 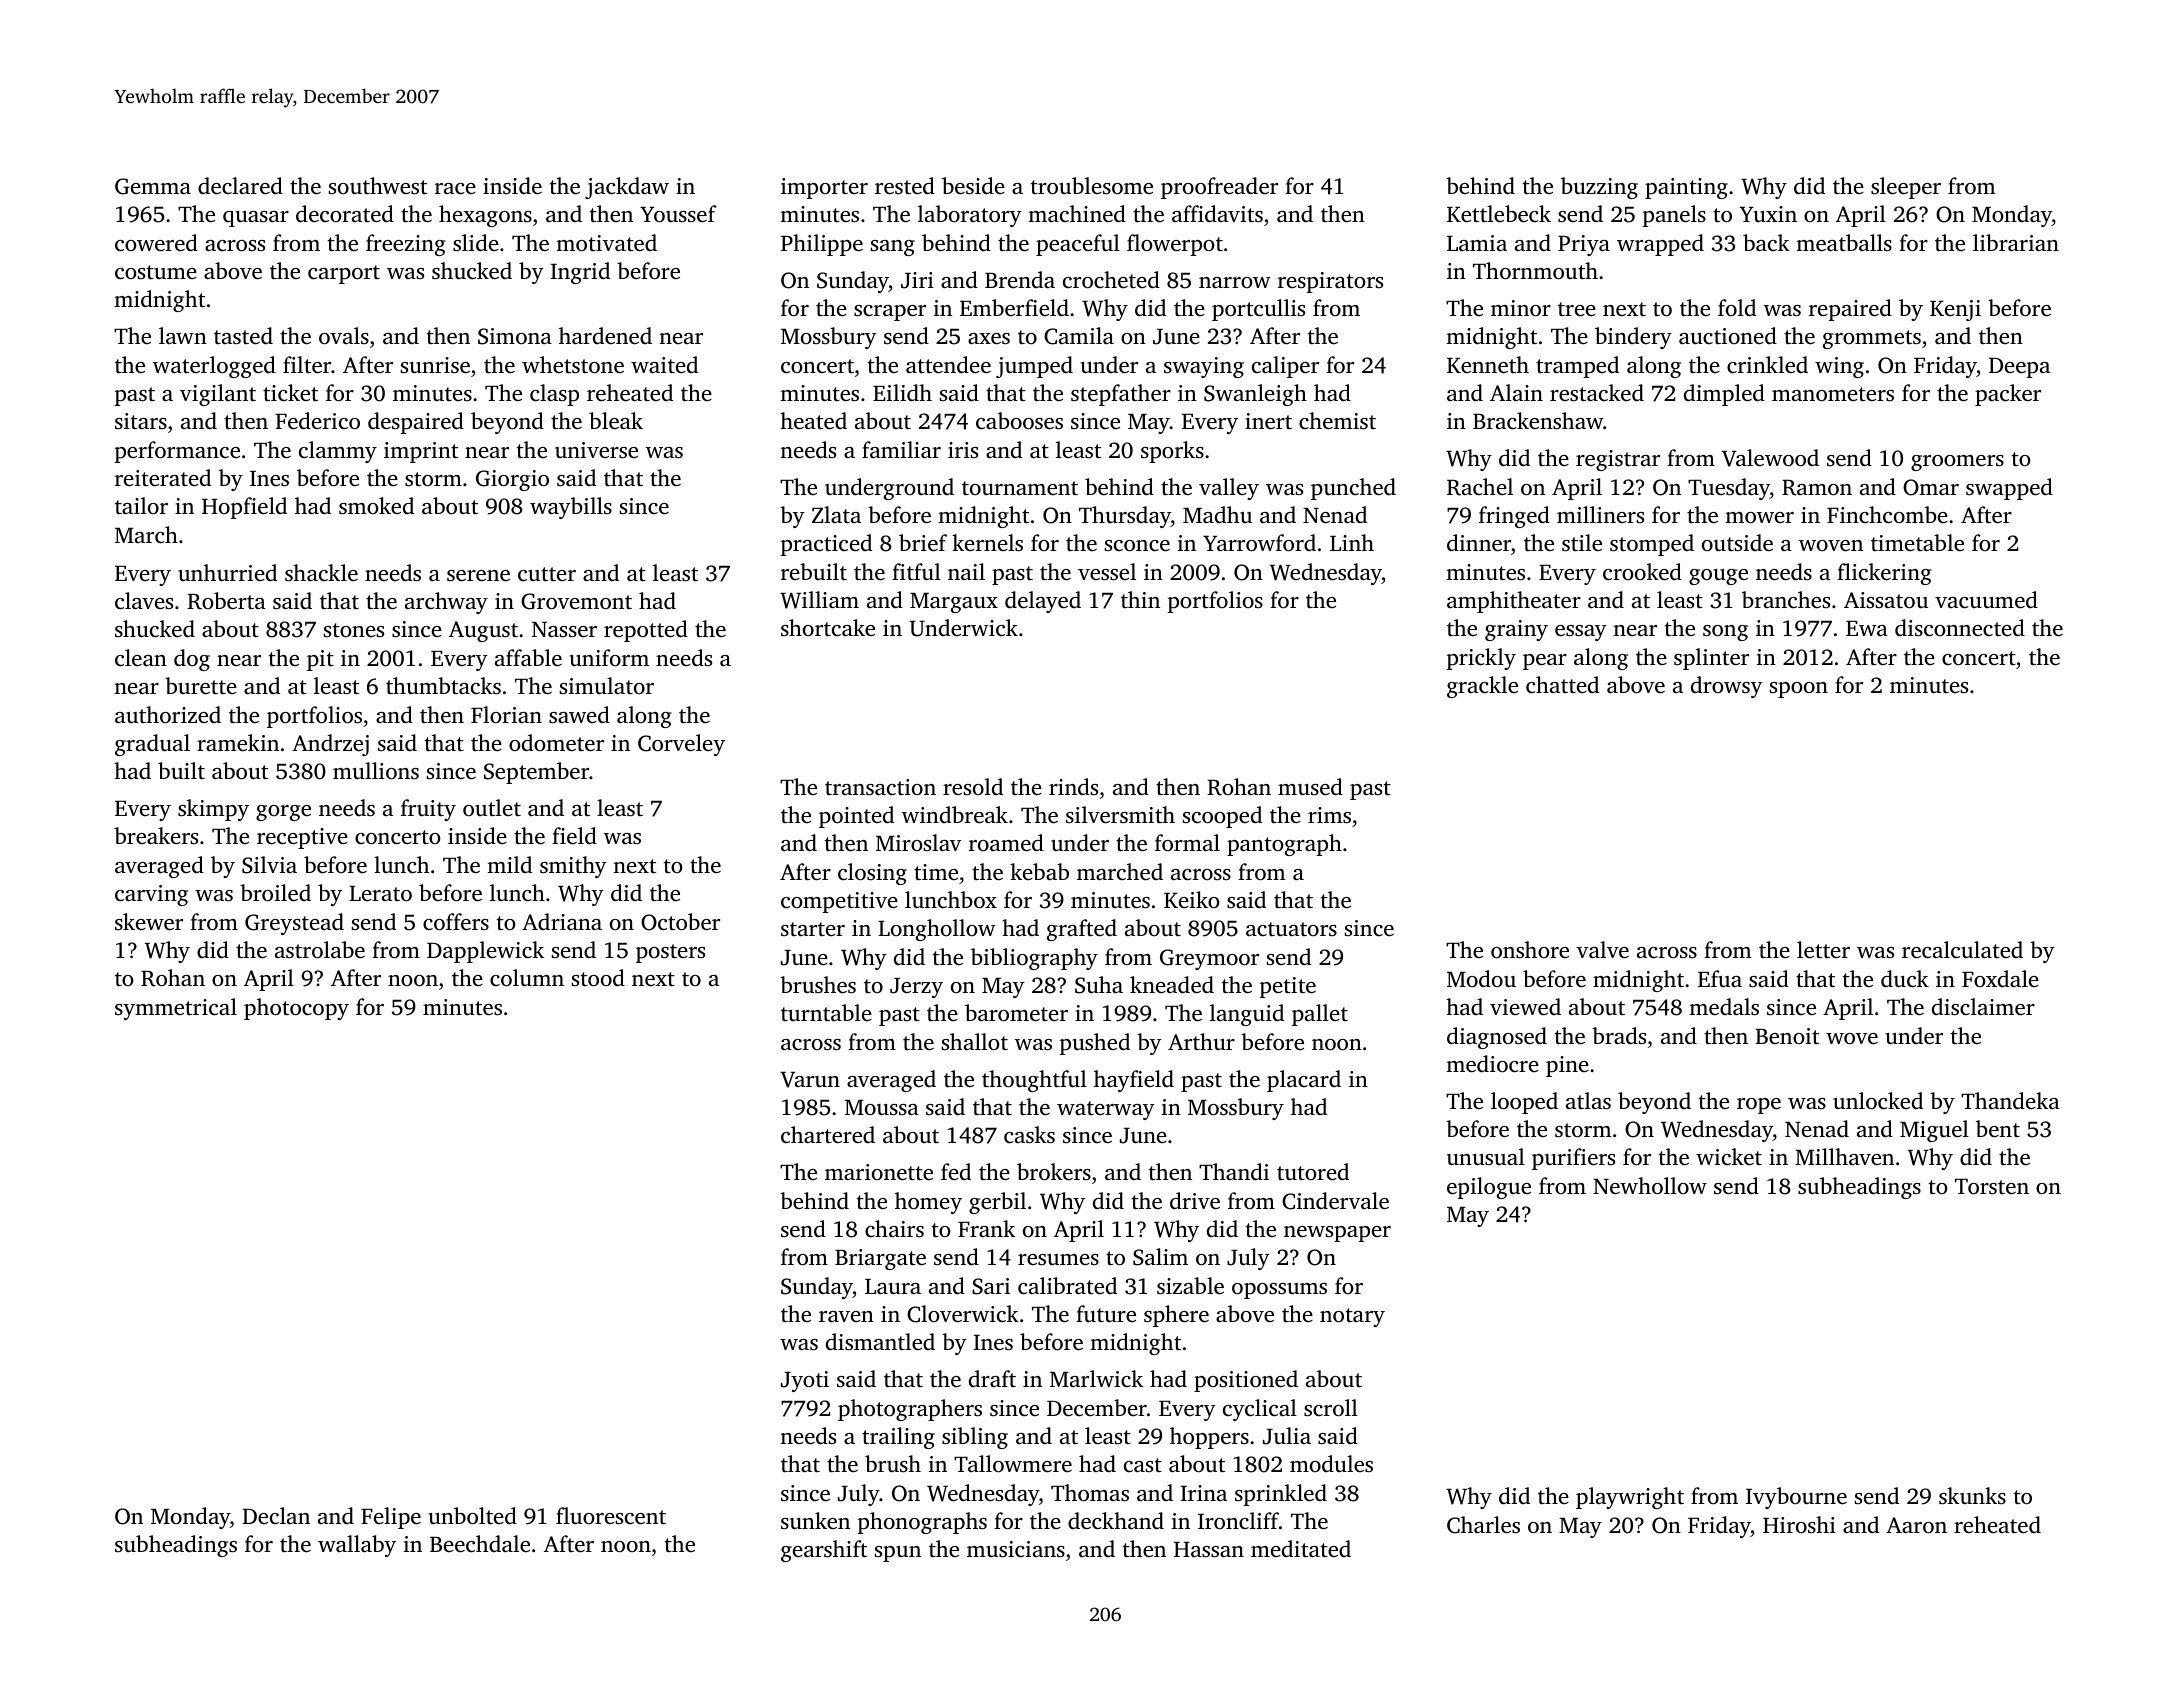 What do you see at coordinates (1737, 307) in the screenshot?
I see `fold` at bounding box center [1737, 307].
